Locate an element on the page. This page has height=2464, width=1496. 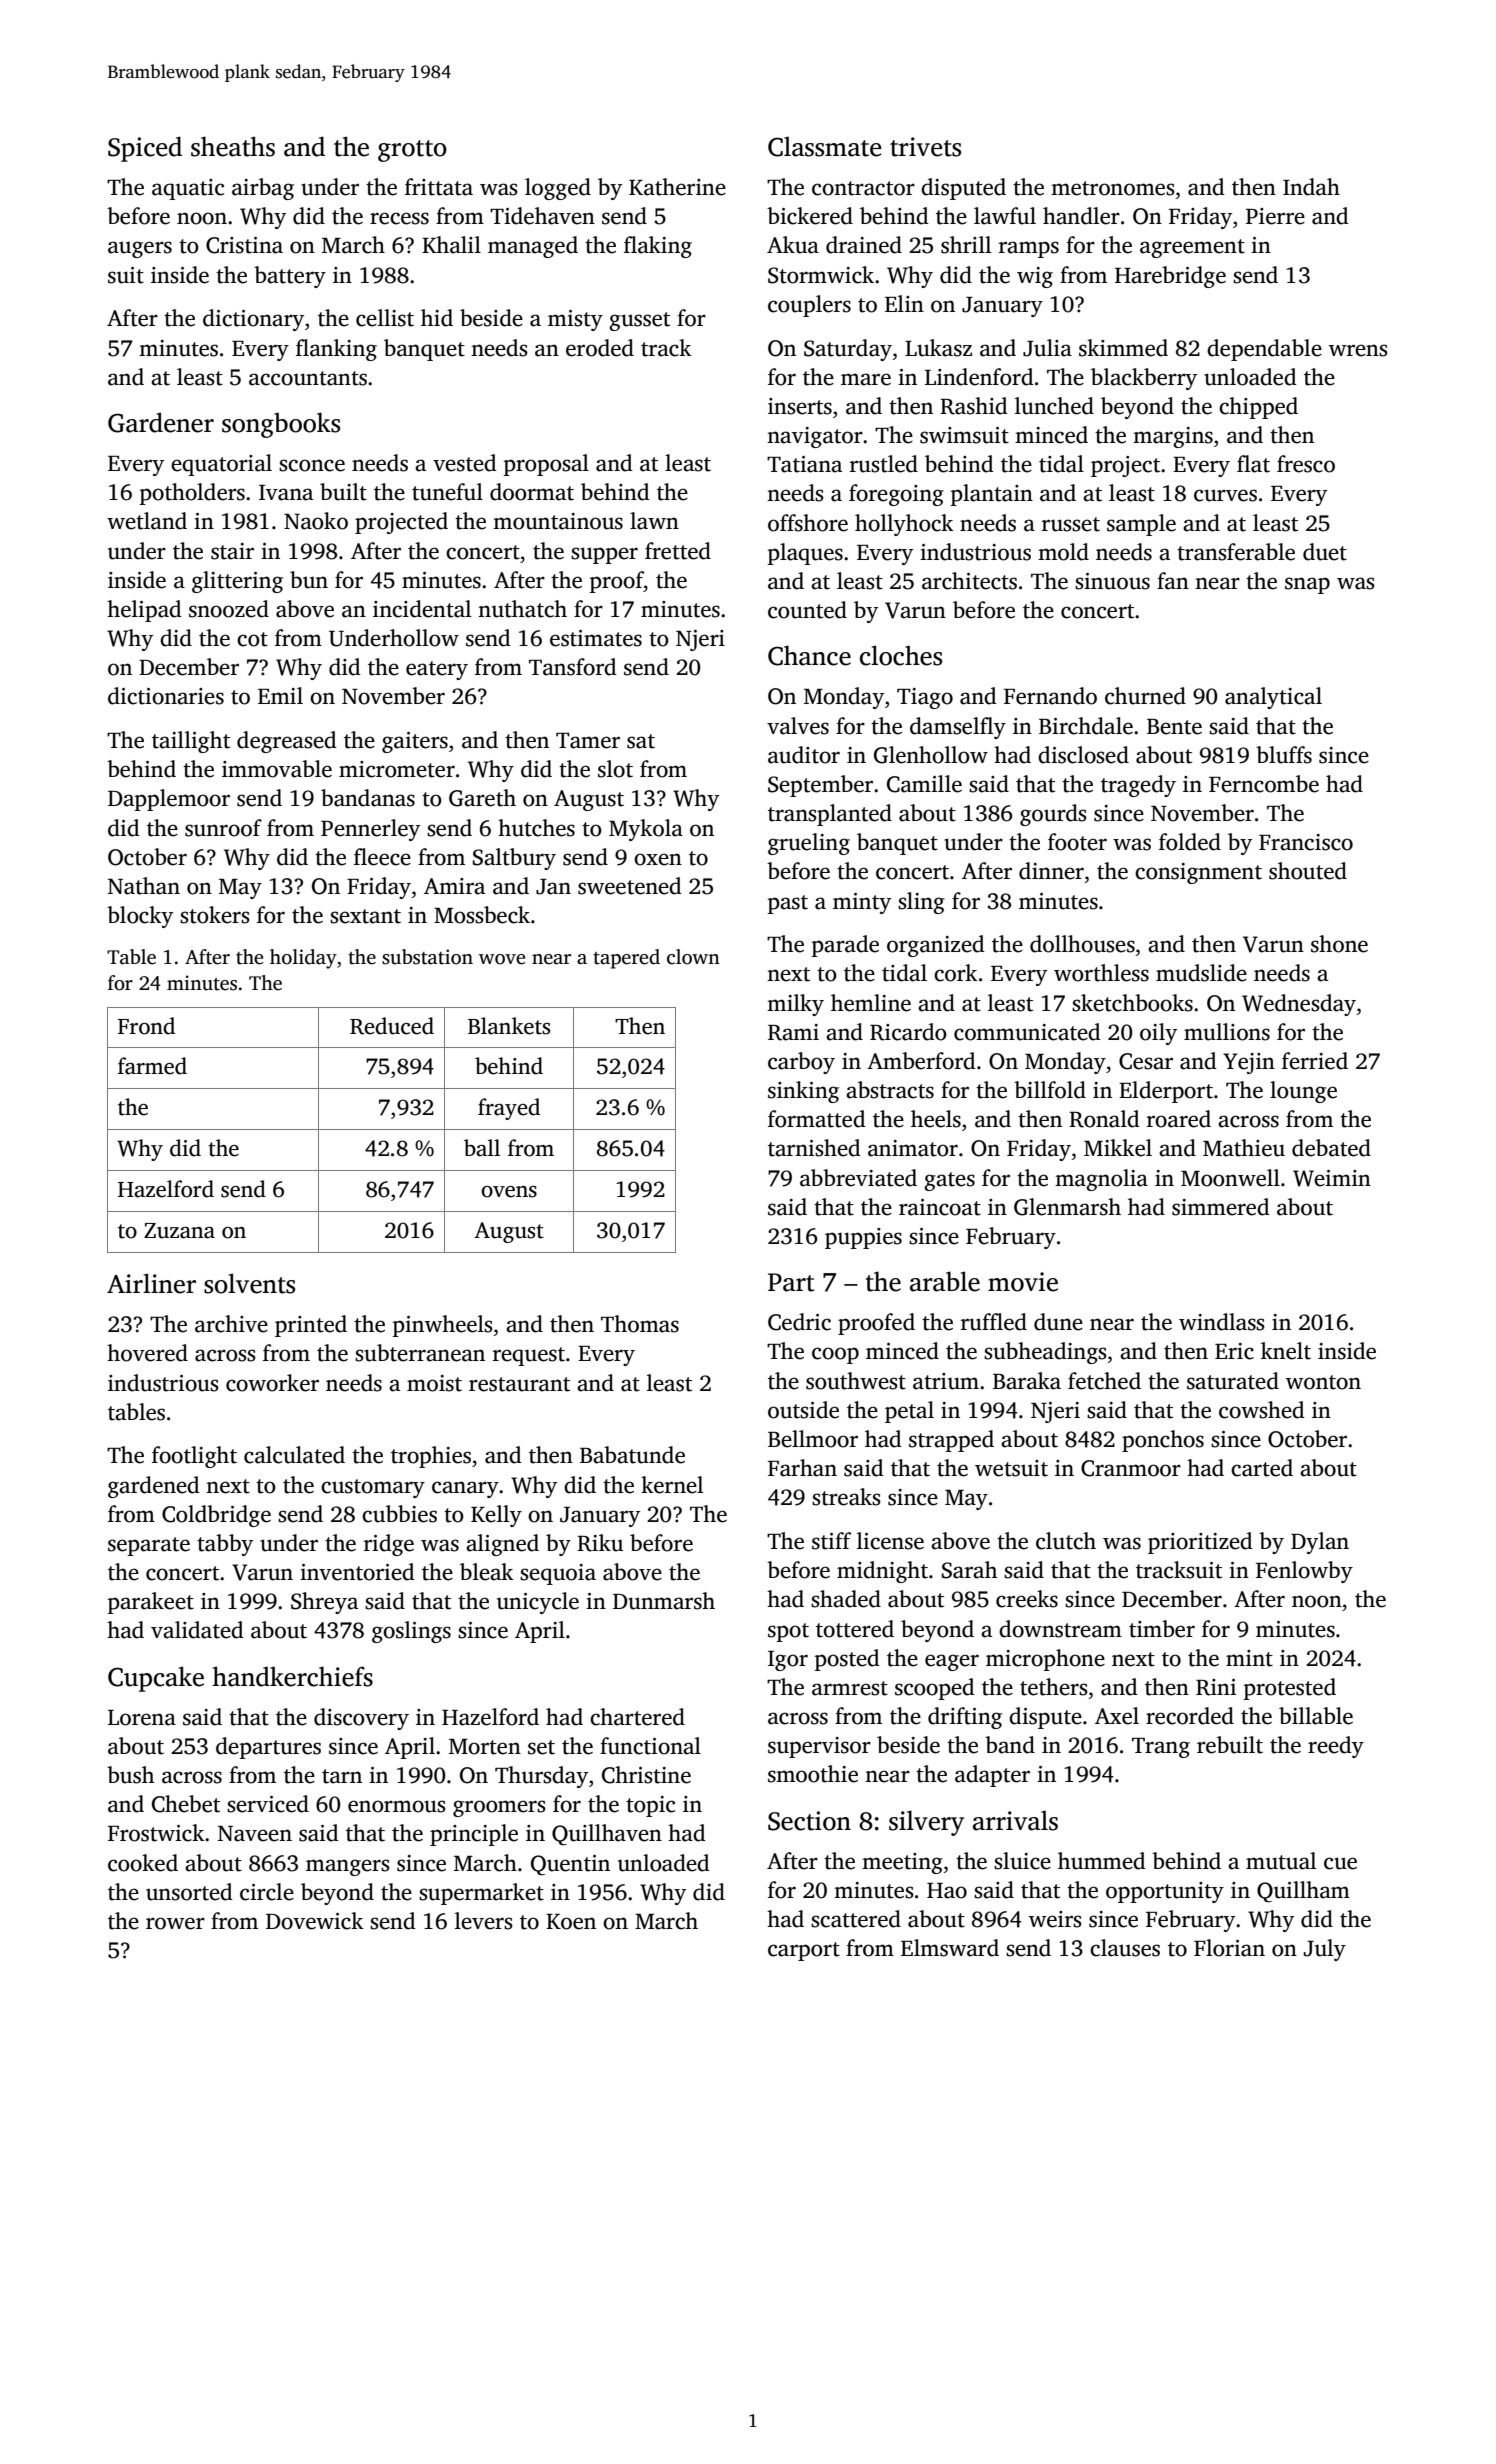
architects is located at coordinates (969, 581).
